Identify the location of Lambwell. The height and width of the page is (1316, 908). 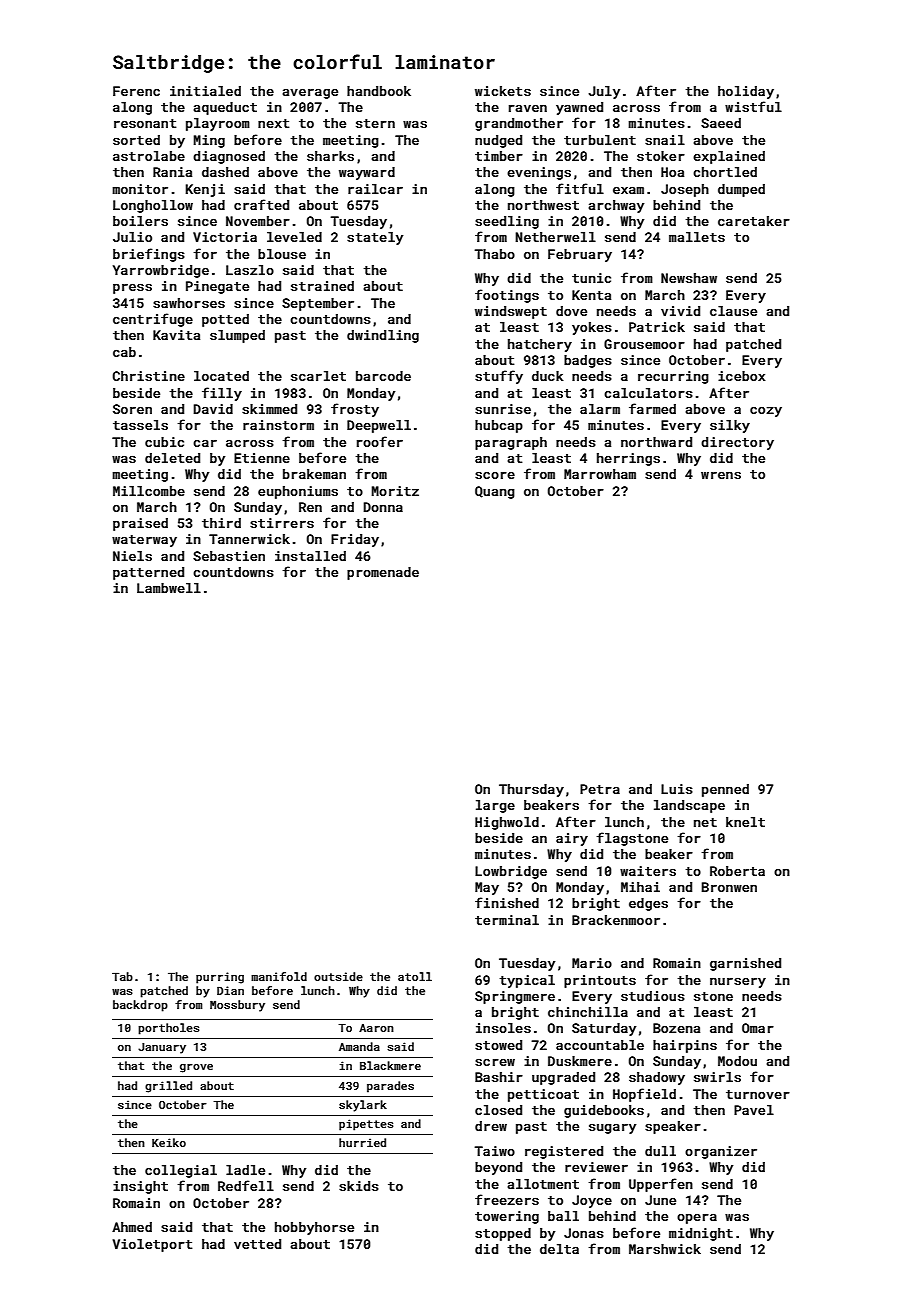
(169, 588).
